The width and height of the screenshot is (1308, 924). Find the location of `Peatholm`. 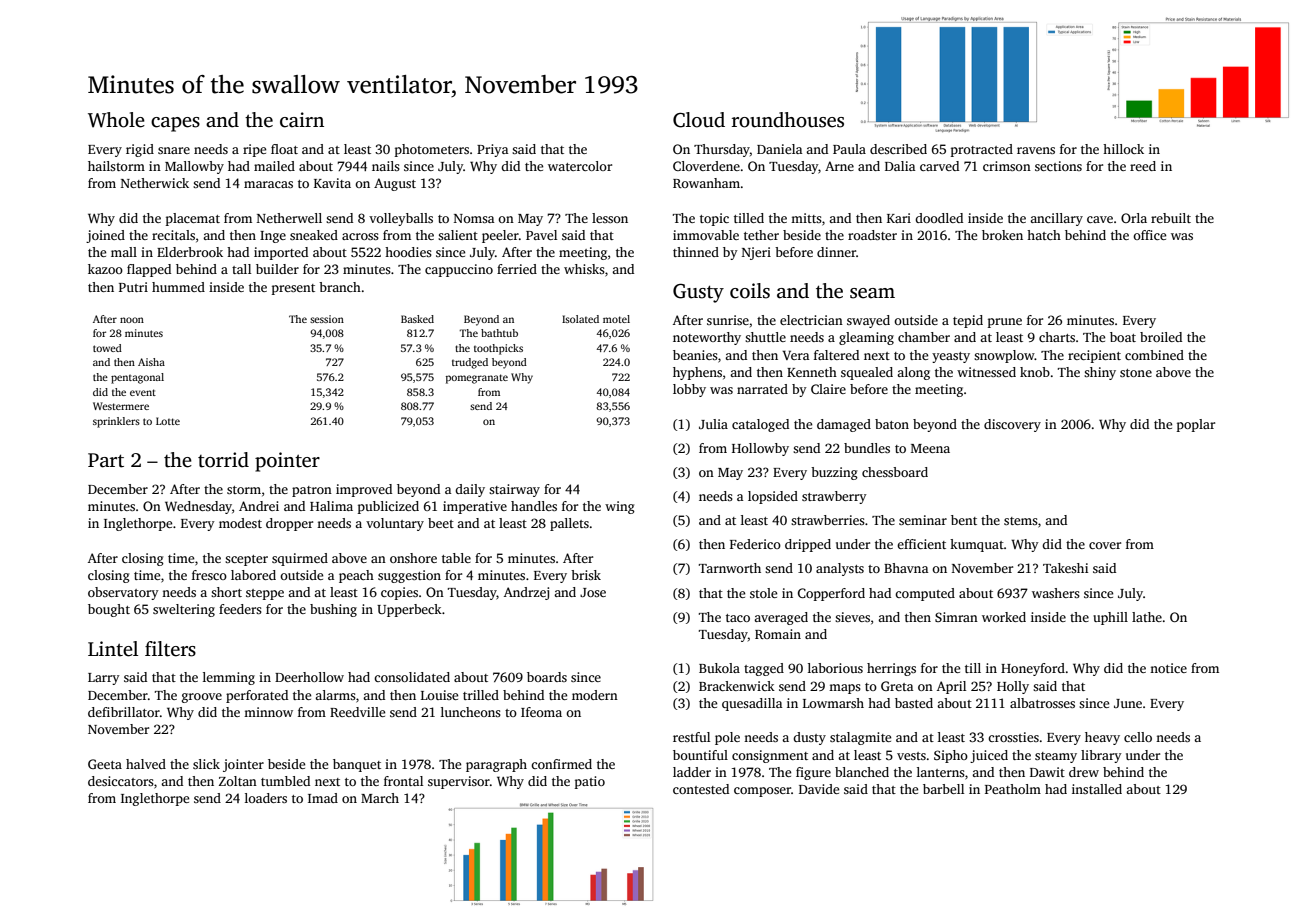

Peatholm is located at coordinates (1013, 789).
